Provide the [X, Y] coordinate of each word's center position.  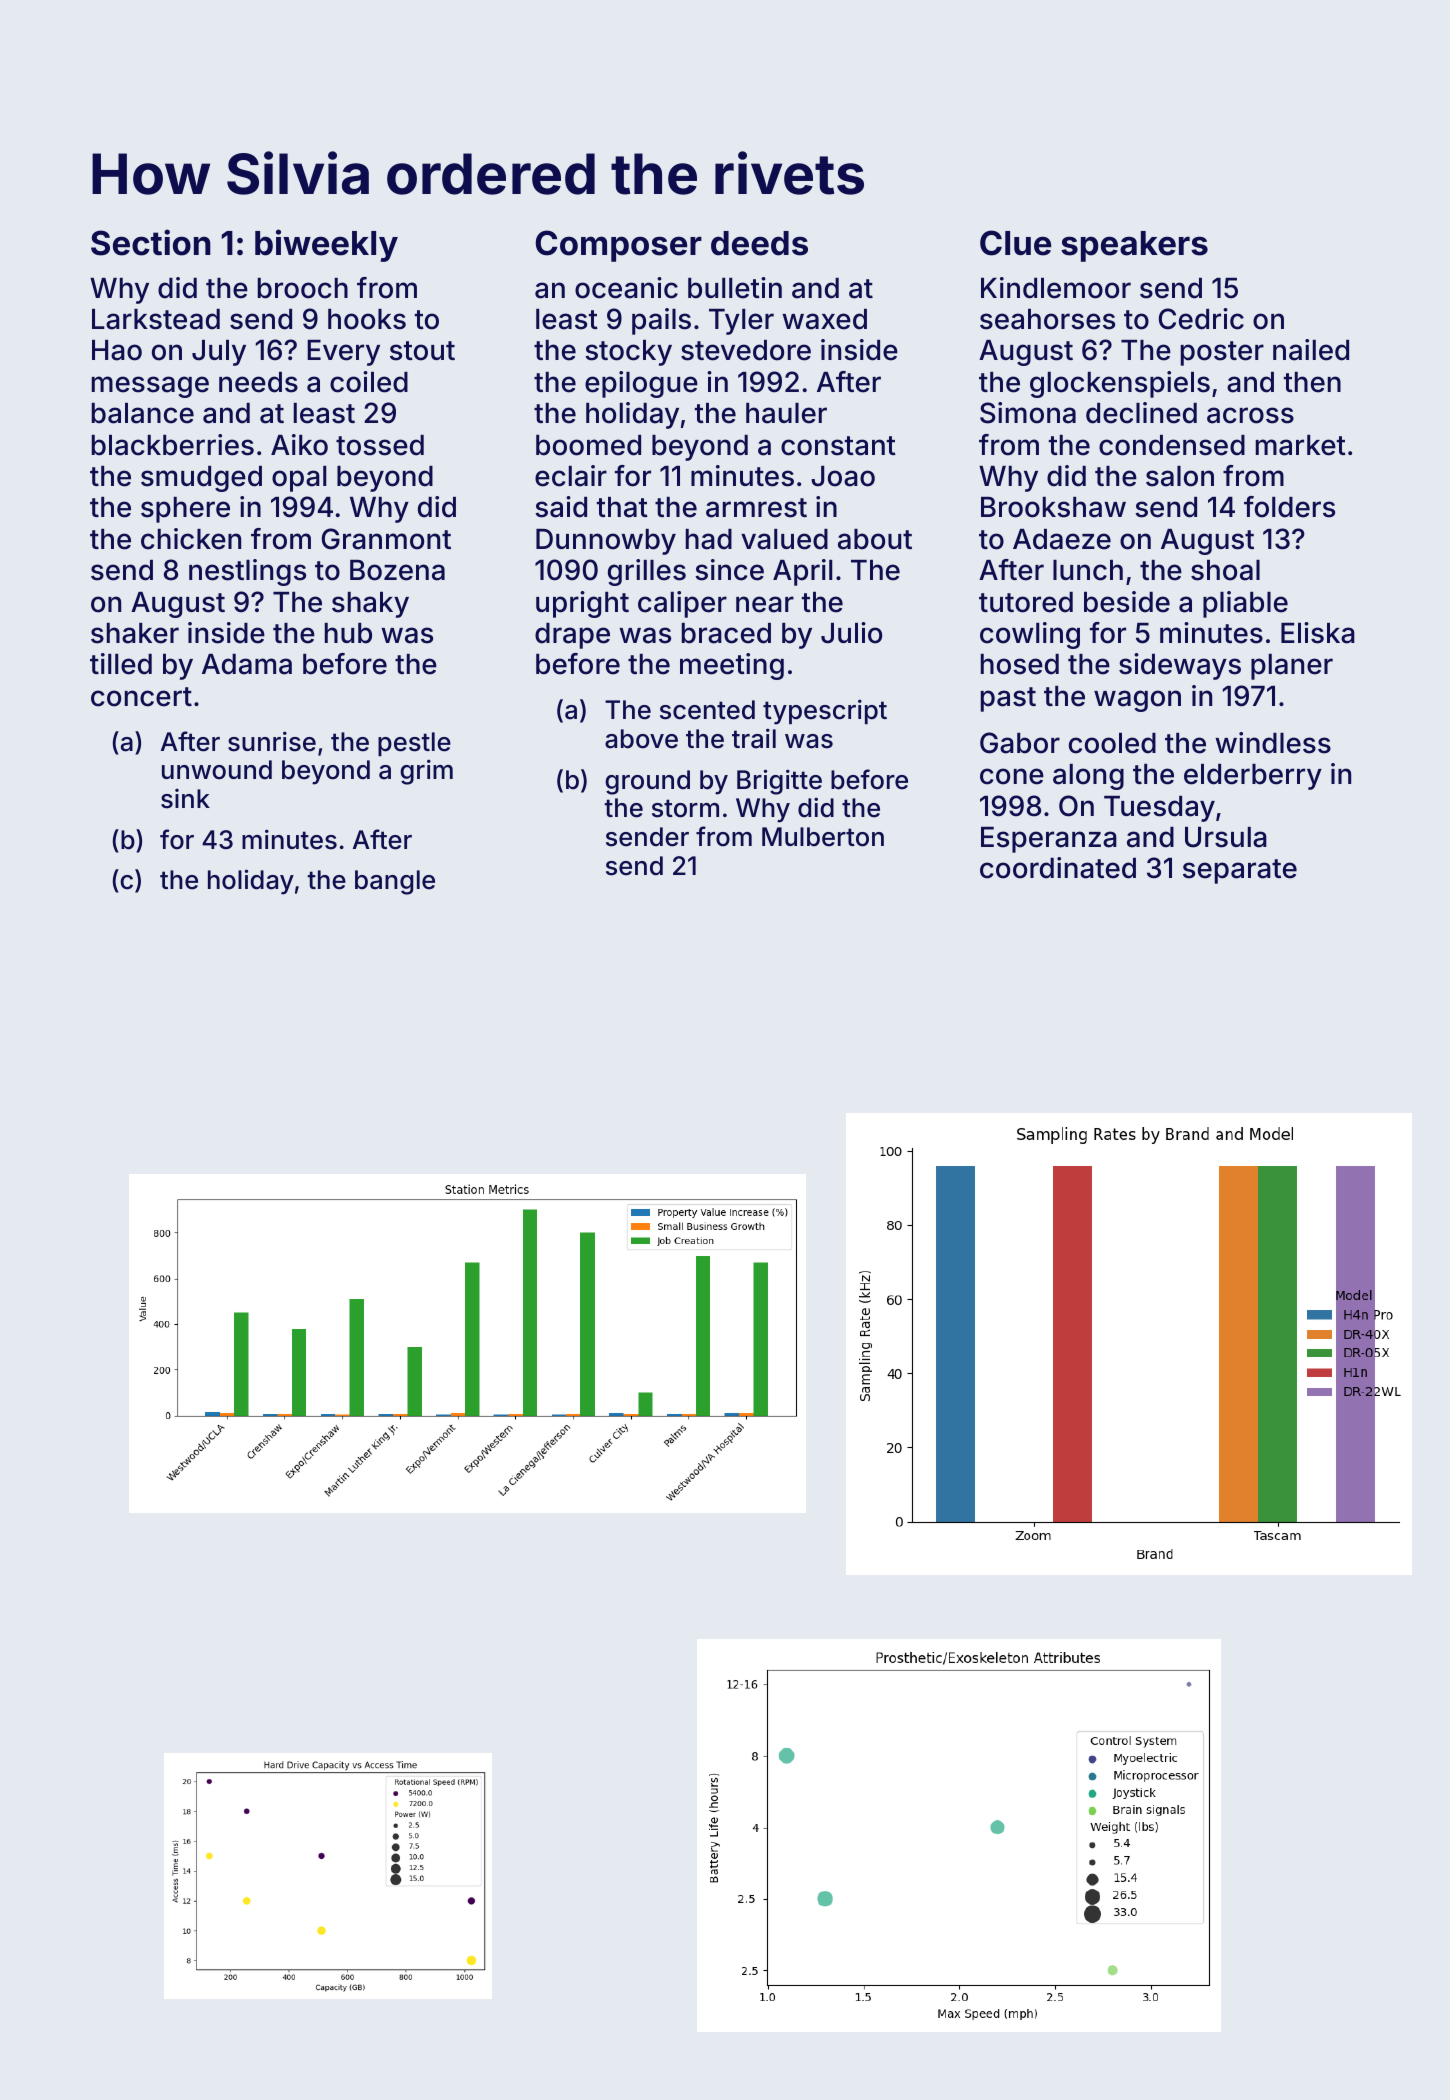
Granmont [386, 539]
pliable [1245, 604]
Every [343, 353]
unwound [217, 770]
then [1312, 382]
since [729, 570]
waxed [824, 319]
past [1008, 699]
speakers [1134, 246]
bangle [395, 882]
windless [1273, 743]
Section [151, 242]
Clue [1015, 243]
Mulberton [823, 837]
